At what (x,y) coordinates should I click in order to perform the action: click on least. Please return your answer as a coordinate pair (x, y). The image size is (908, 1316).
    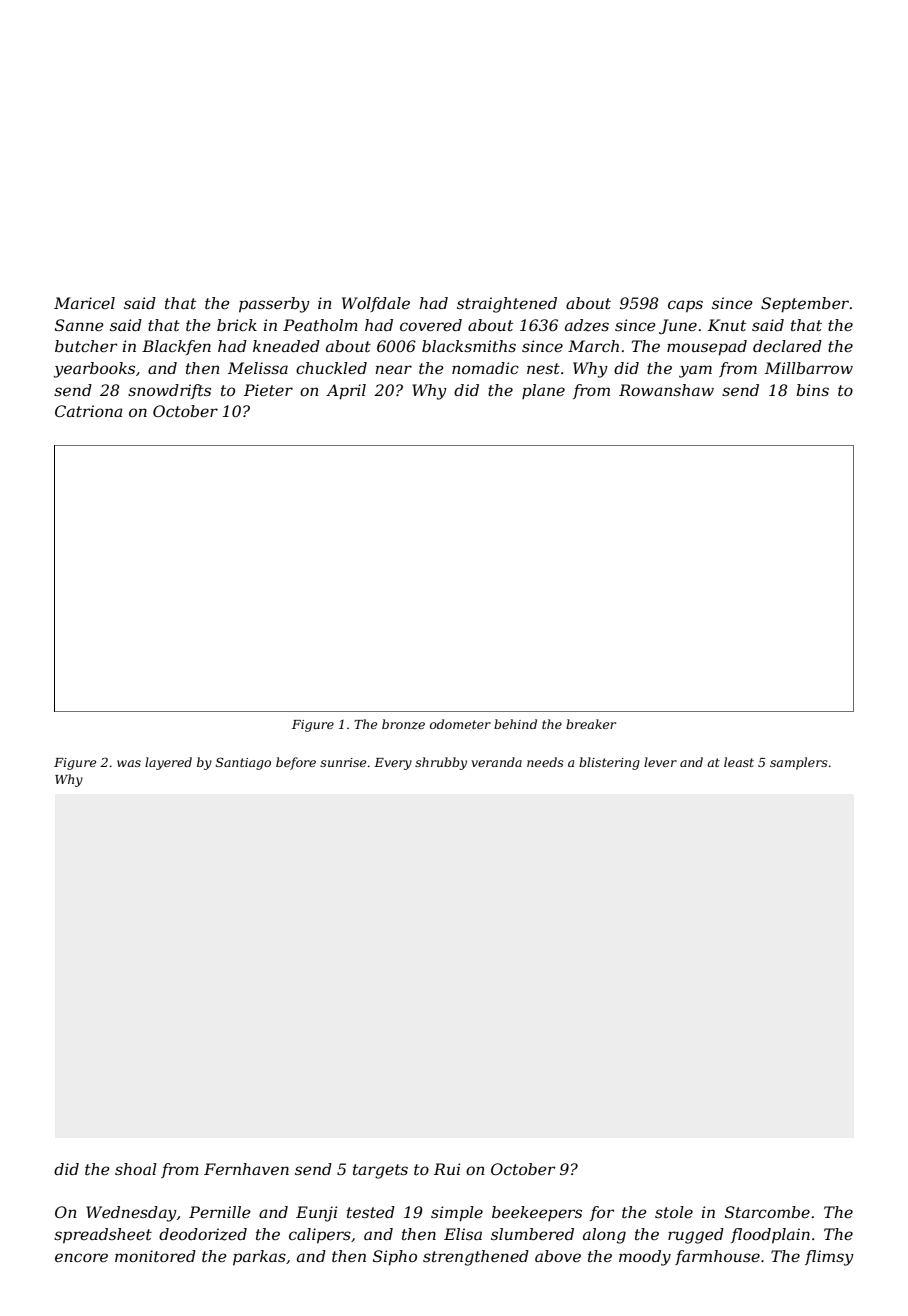
    Looking at the image, I should click on (739, 762).
